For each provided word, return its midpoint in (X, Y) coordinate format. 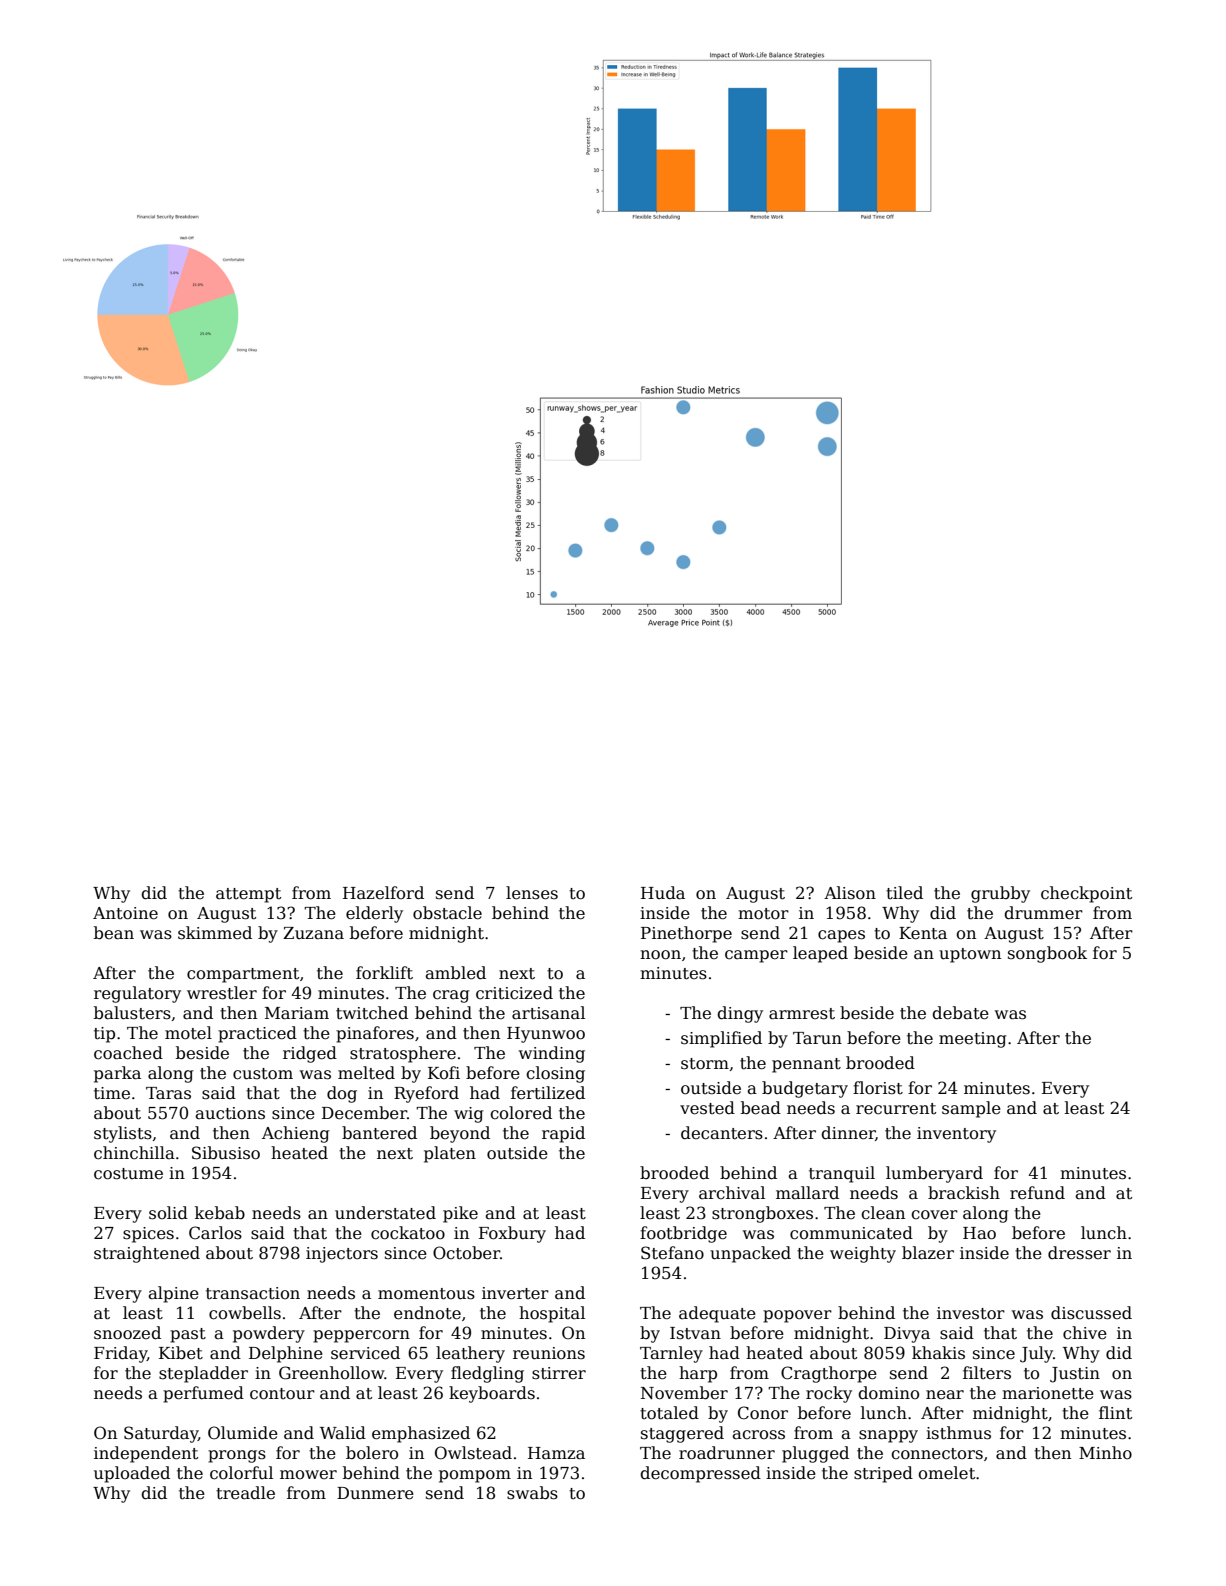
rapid (563, 1134)
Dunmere (375, 1493)
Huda (663, 893)
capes (841, 936)
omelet (946, 1473)
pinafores (375, 1034)
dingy (740, 1014)
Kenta (923, 933)
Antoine (125, 913)
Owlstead (473, 1453)
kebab (220, 1213)
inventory (956, 1135)
